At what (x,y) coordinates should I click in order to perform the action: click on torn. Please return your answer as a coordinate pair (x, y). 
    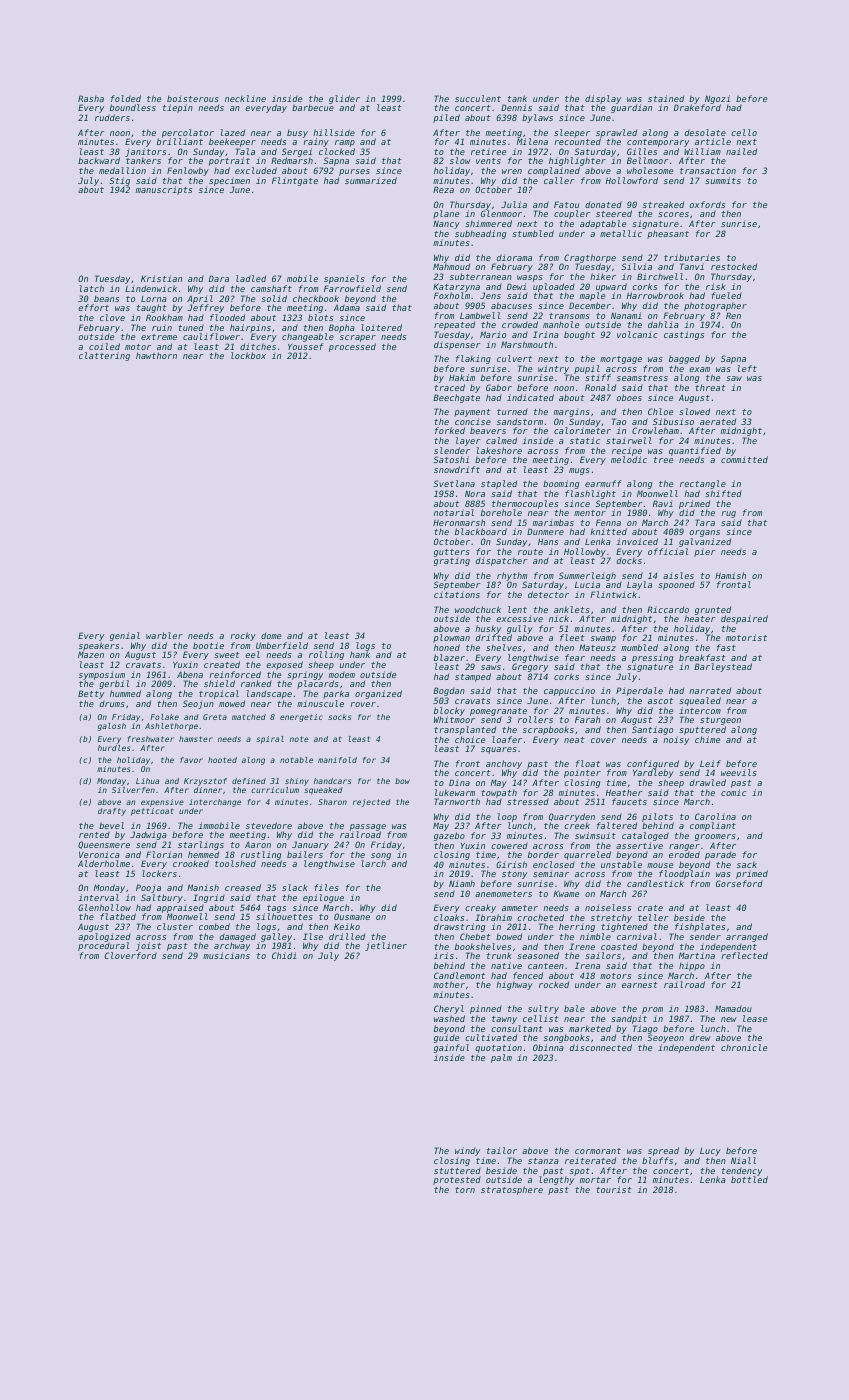
    Looking at the image, I should click on (465, 1190).
